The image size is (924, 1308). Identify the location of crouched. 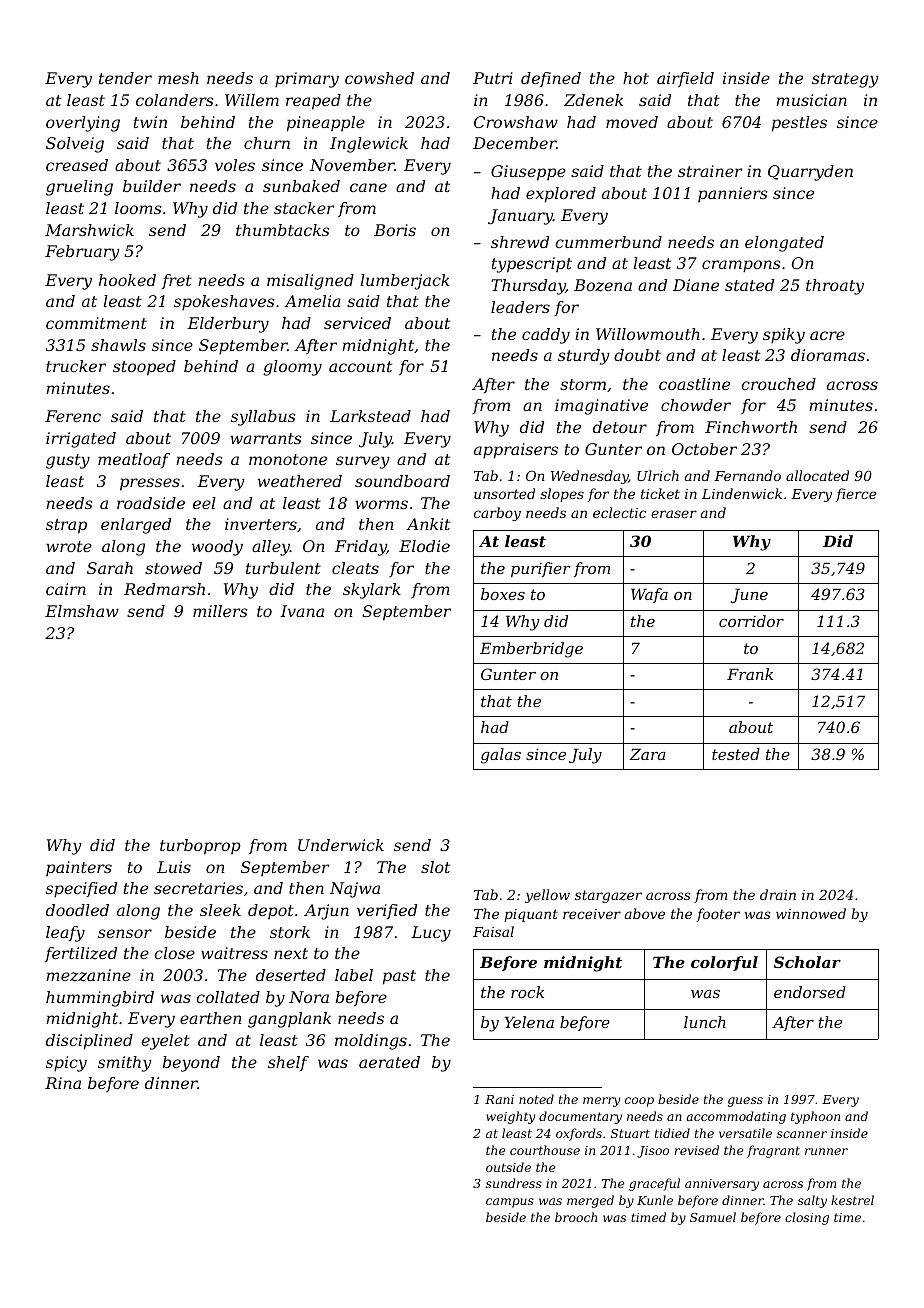
(778, 384).
